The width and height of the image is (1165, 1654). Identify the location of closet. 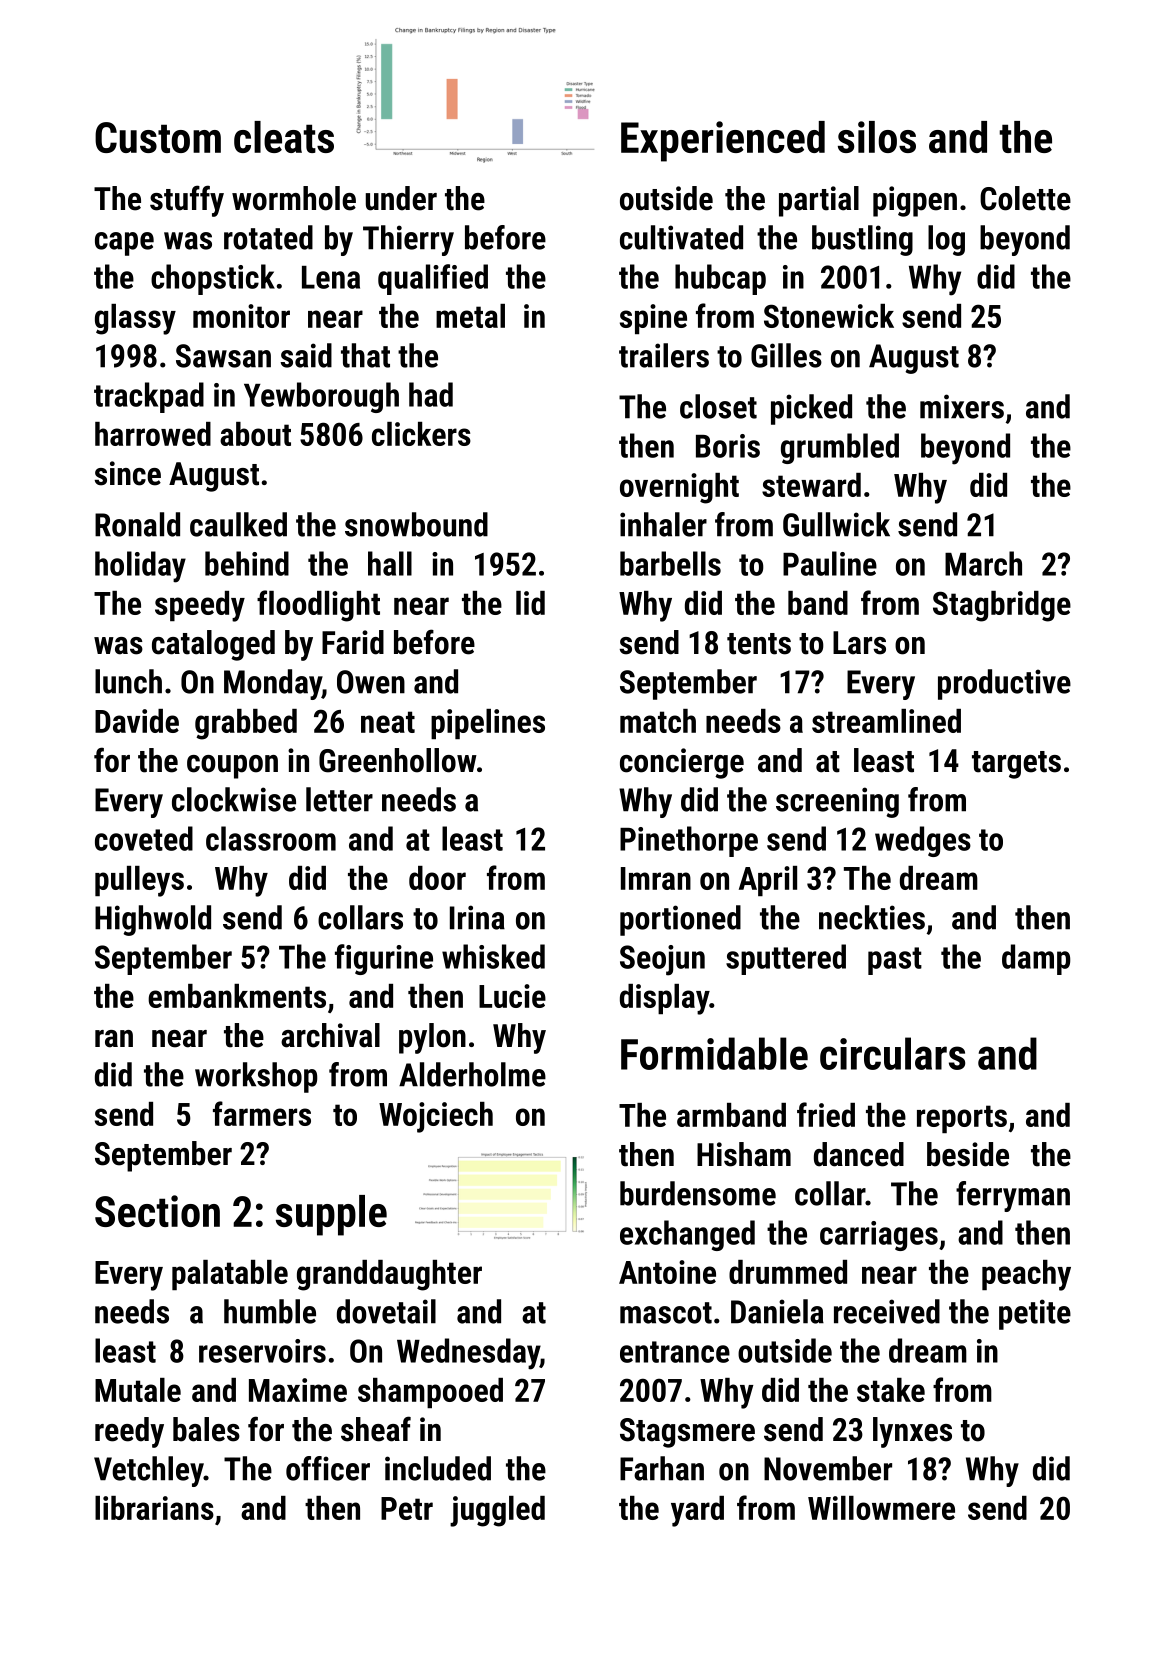
(718, 406).
